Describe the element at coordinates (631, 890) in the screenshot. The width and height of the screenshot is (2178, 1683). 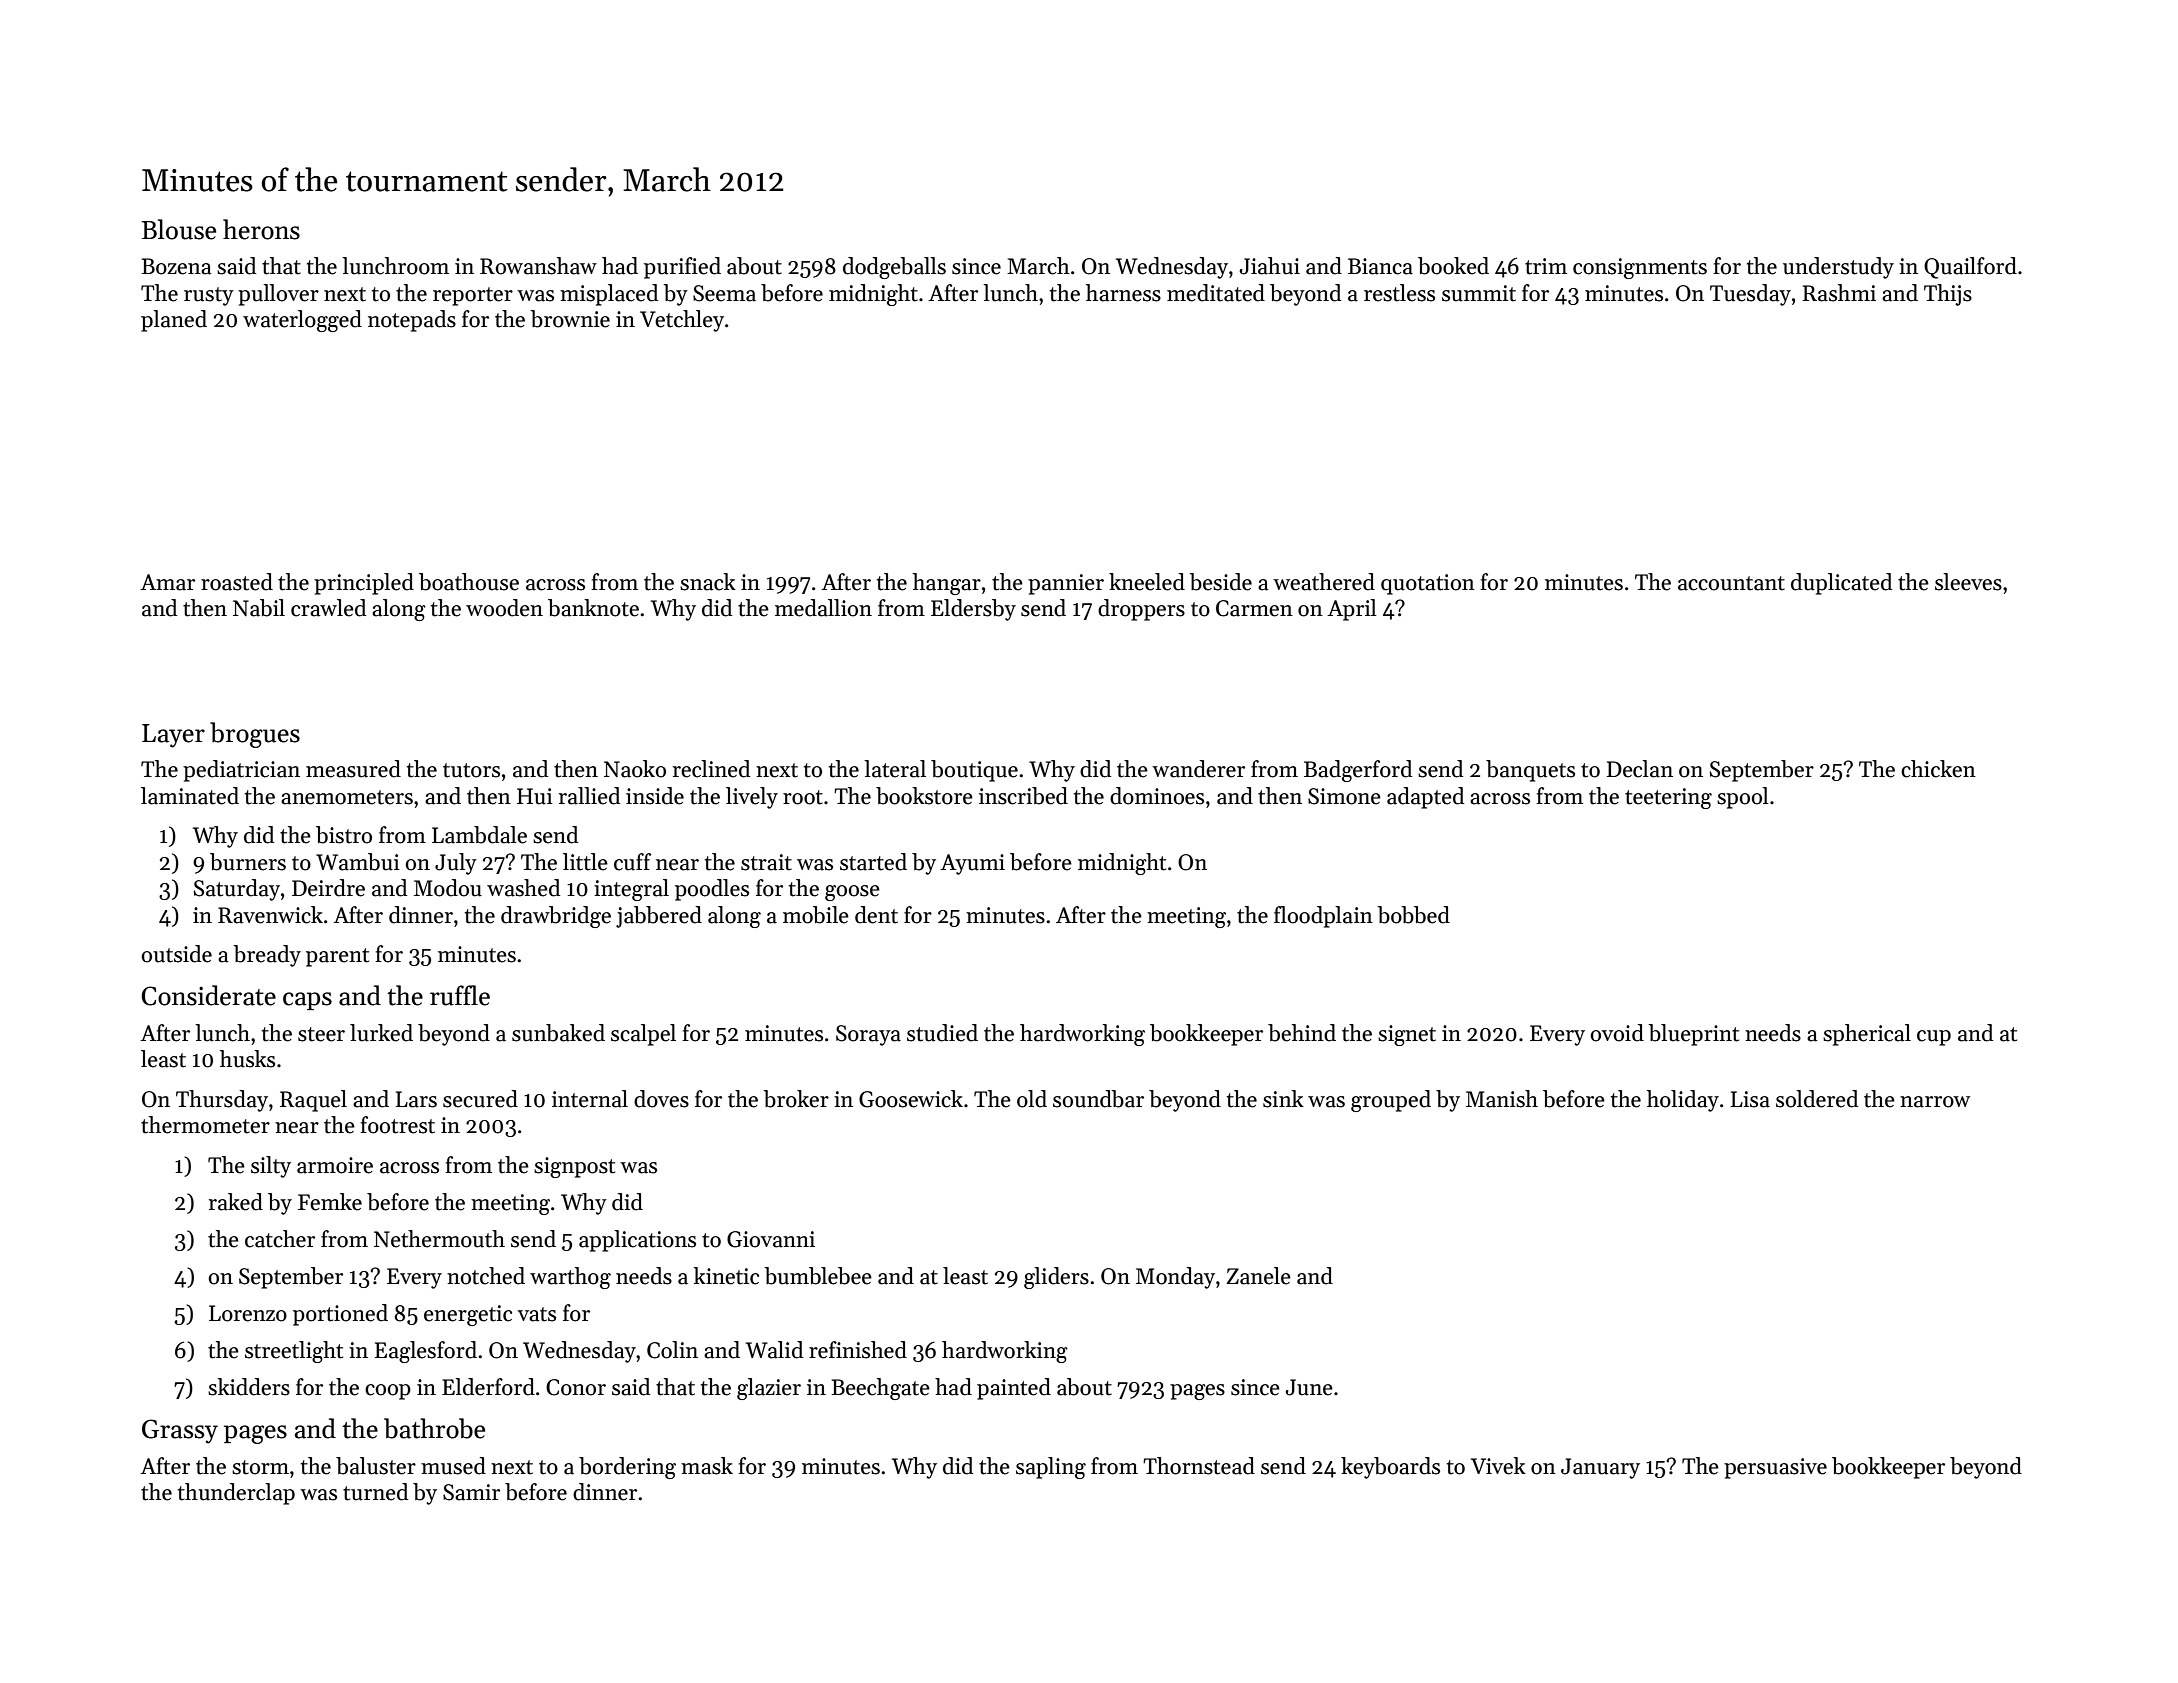
I see `integral` at that location.
